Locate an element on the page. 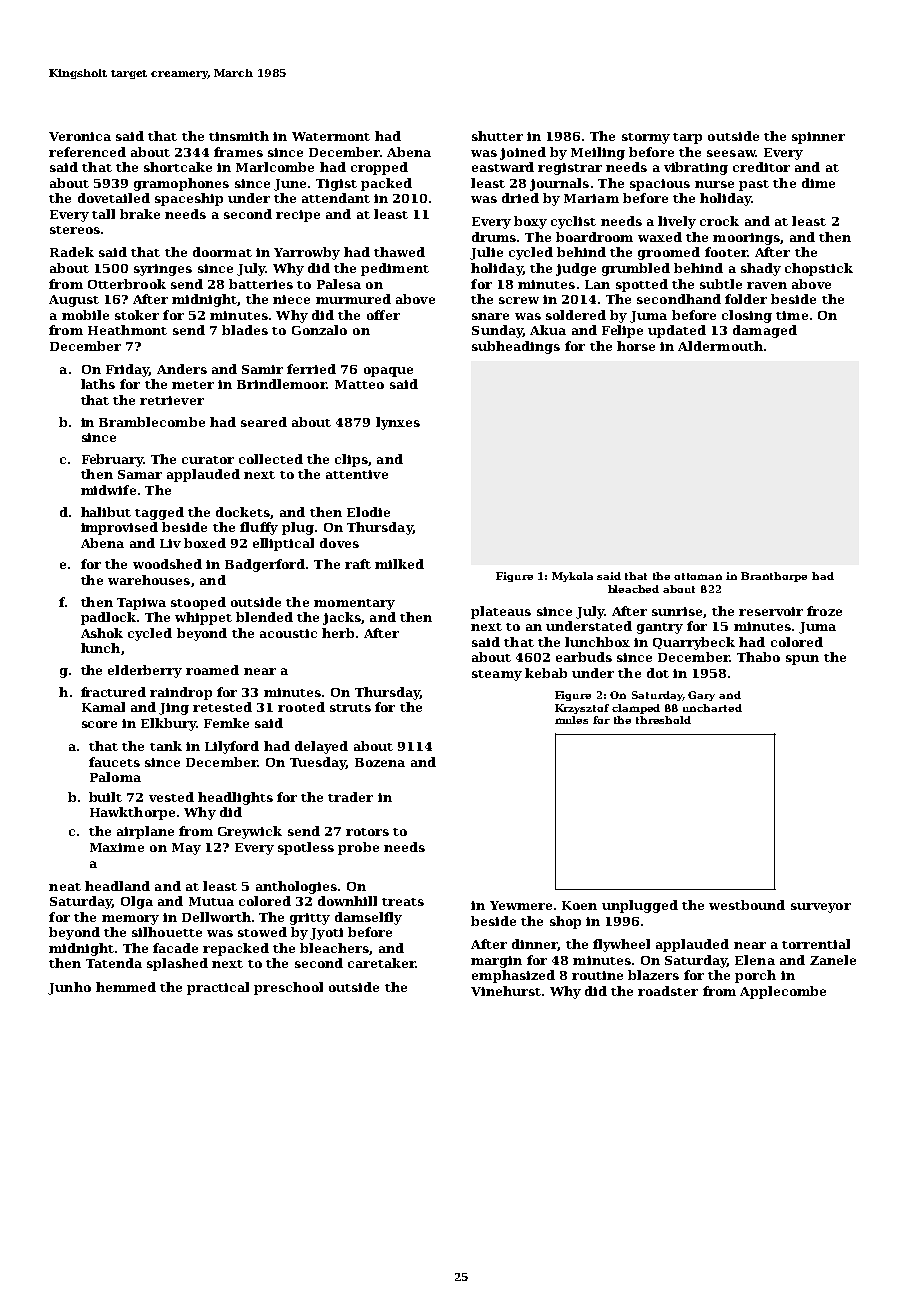  spun is located at coordinates (802, 660).
